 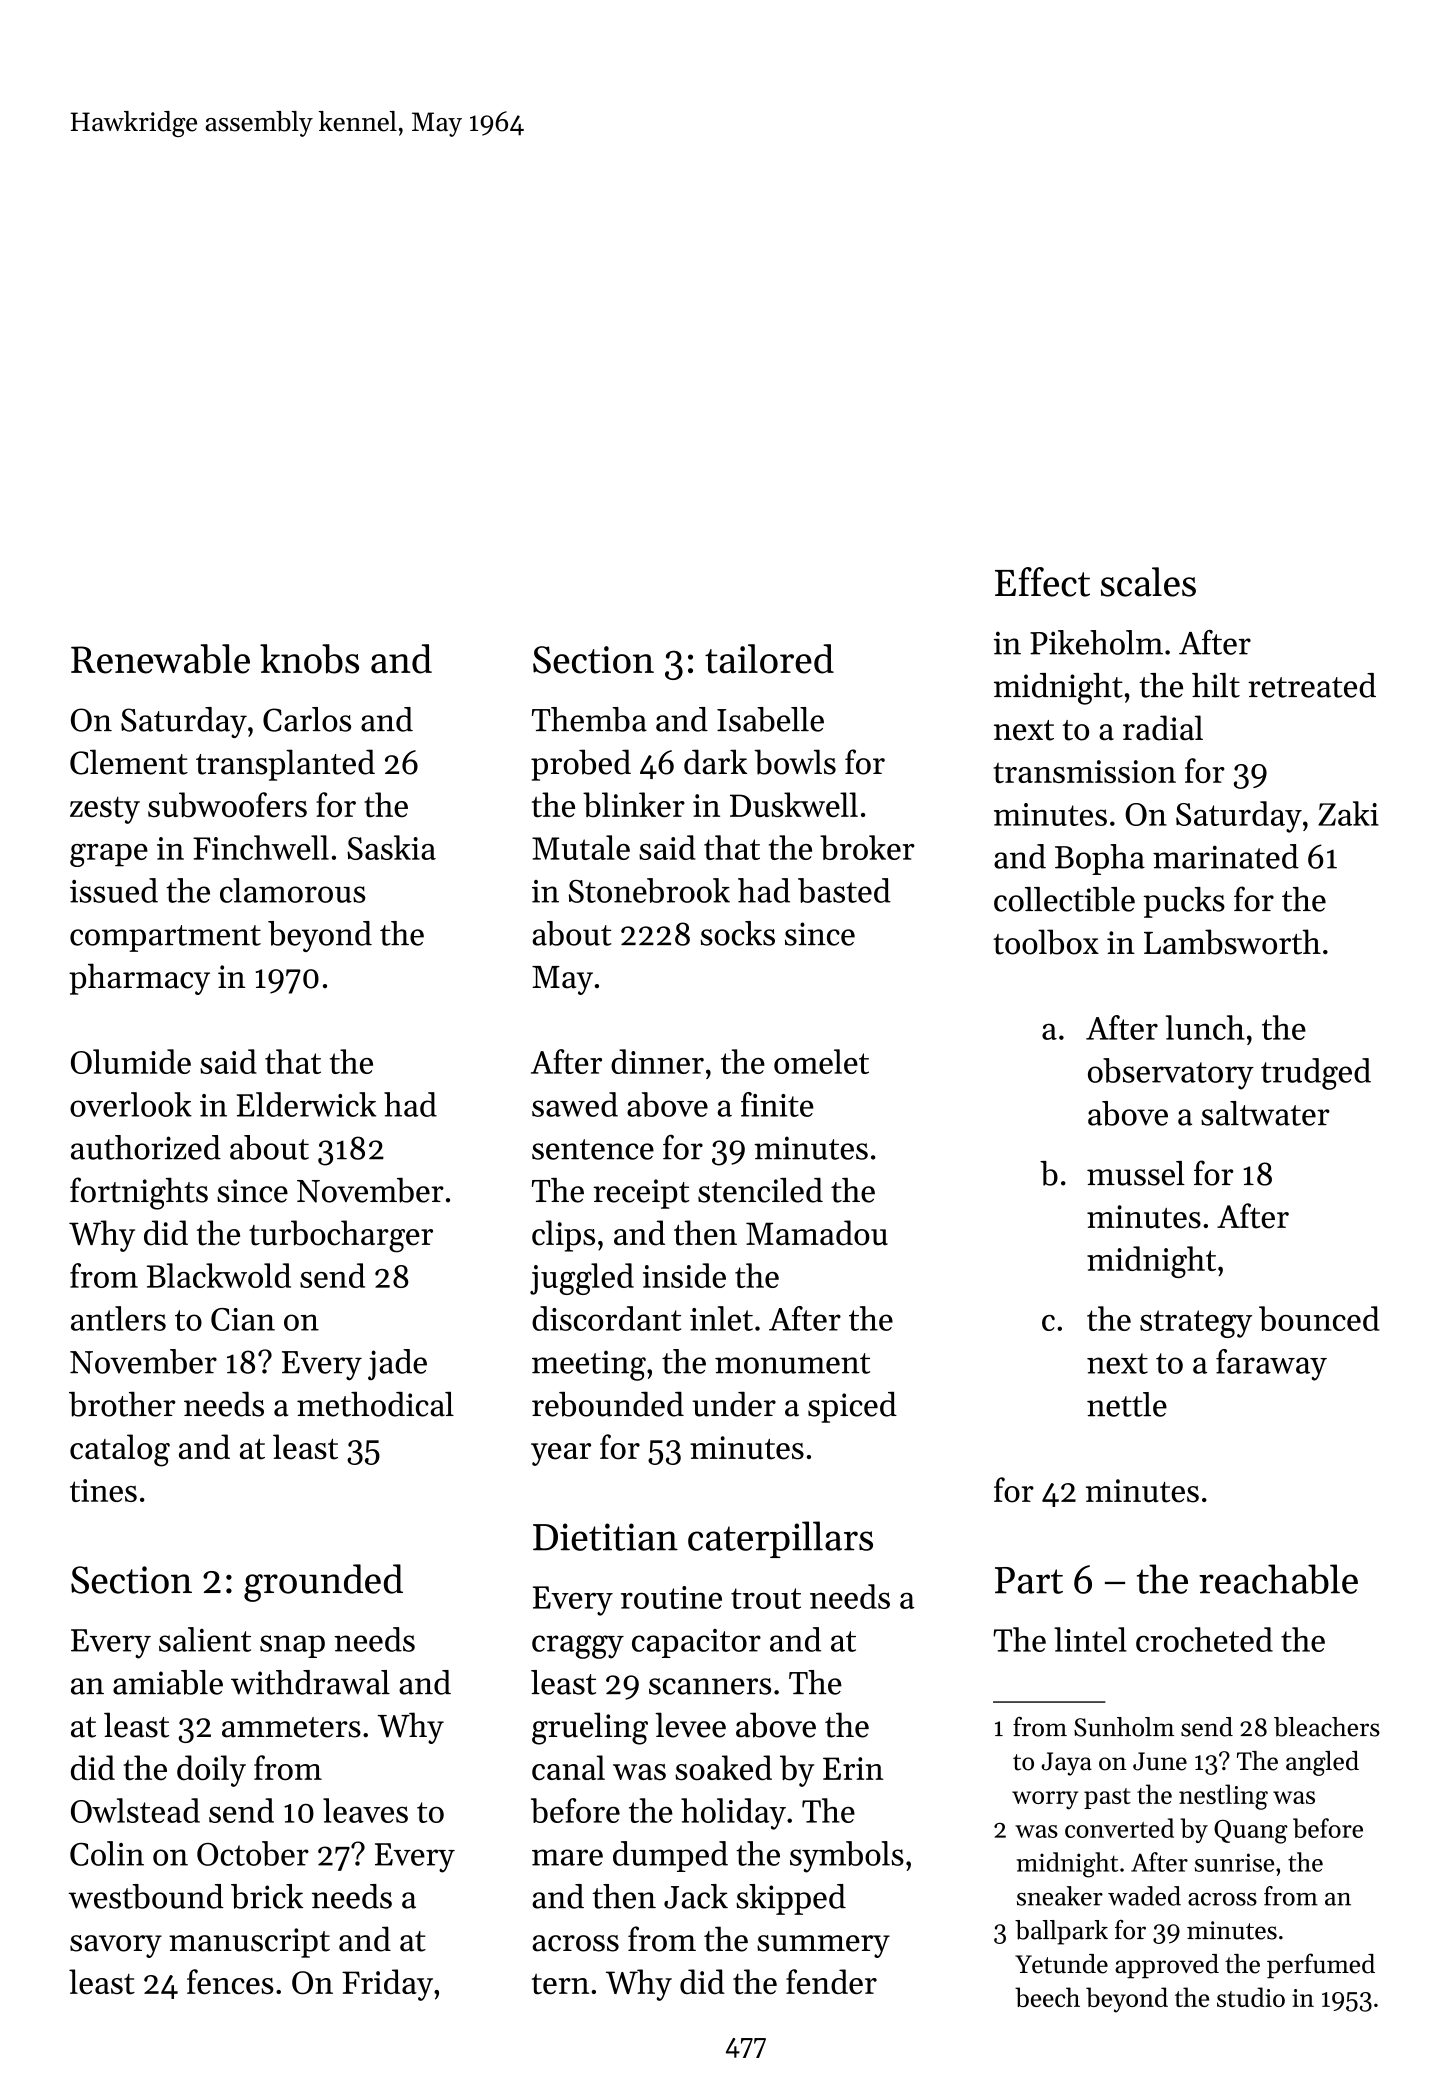 What do you see at coordinates (116, 1946) in the screenshot?
I see `savory` at bounding box center [116, 1946].
